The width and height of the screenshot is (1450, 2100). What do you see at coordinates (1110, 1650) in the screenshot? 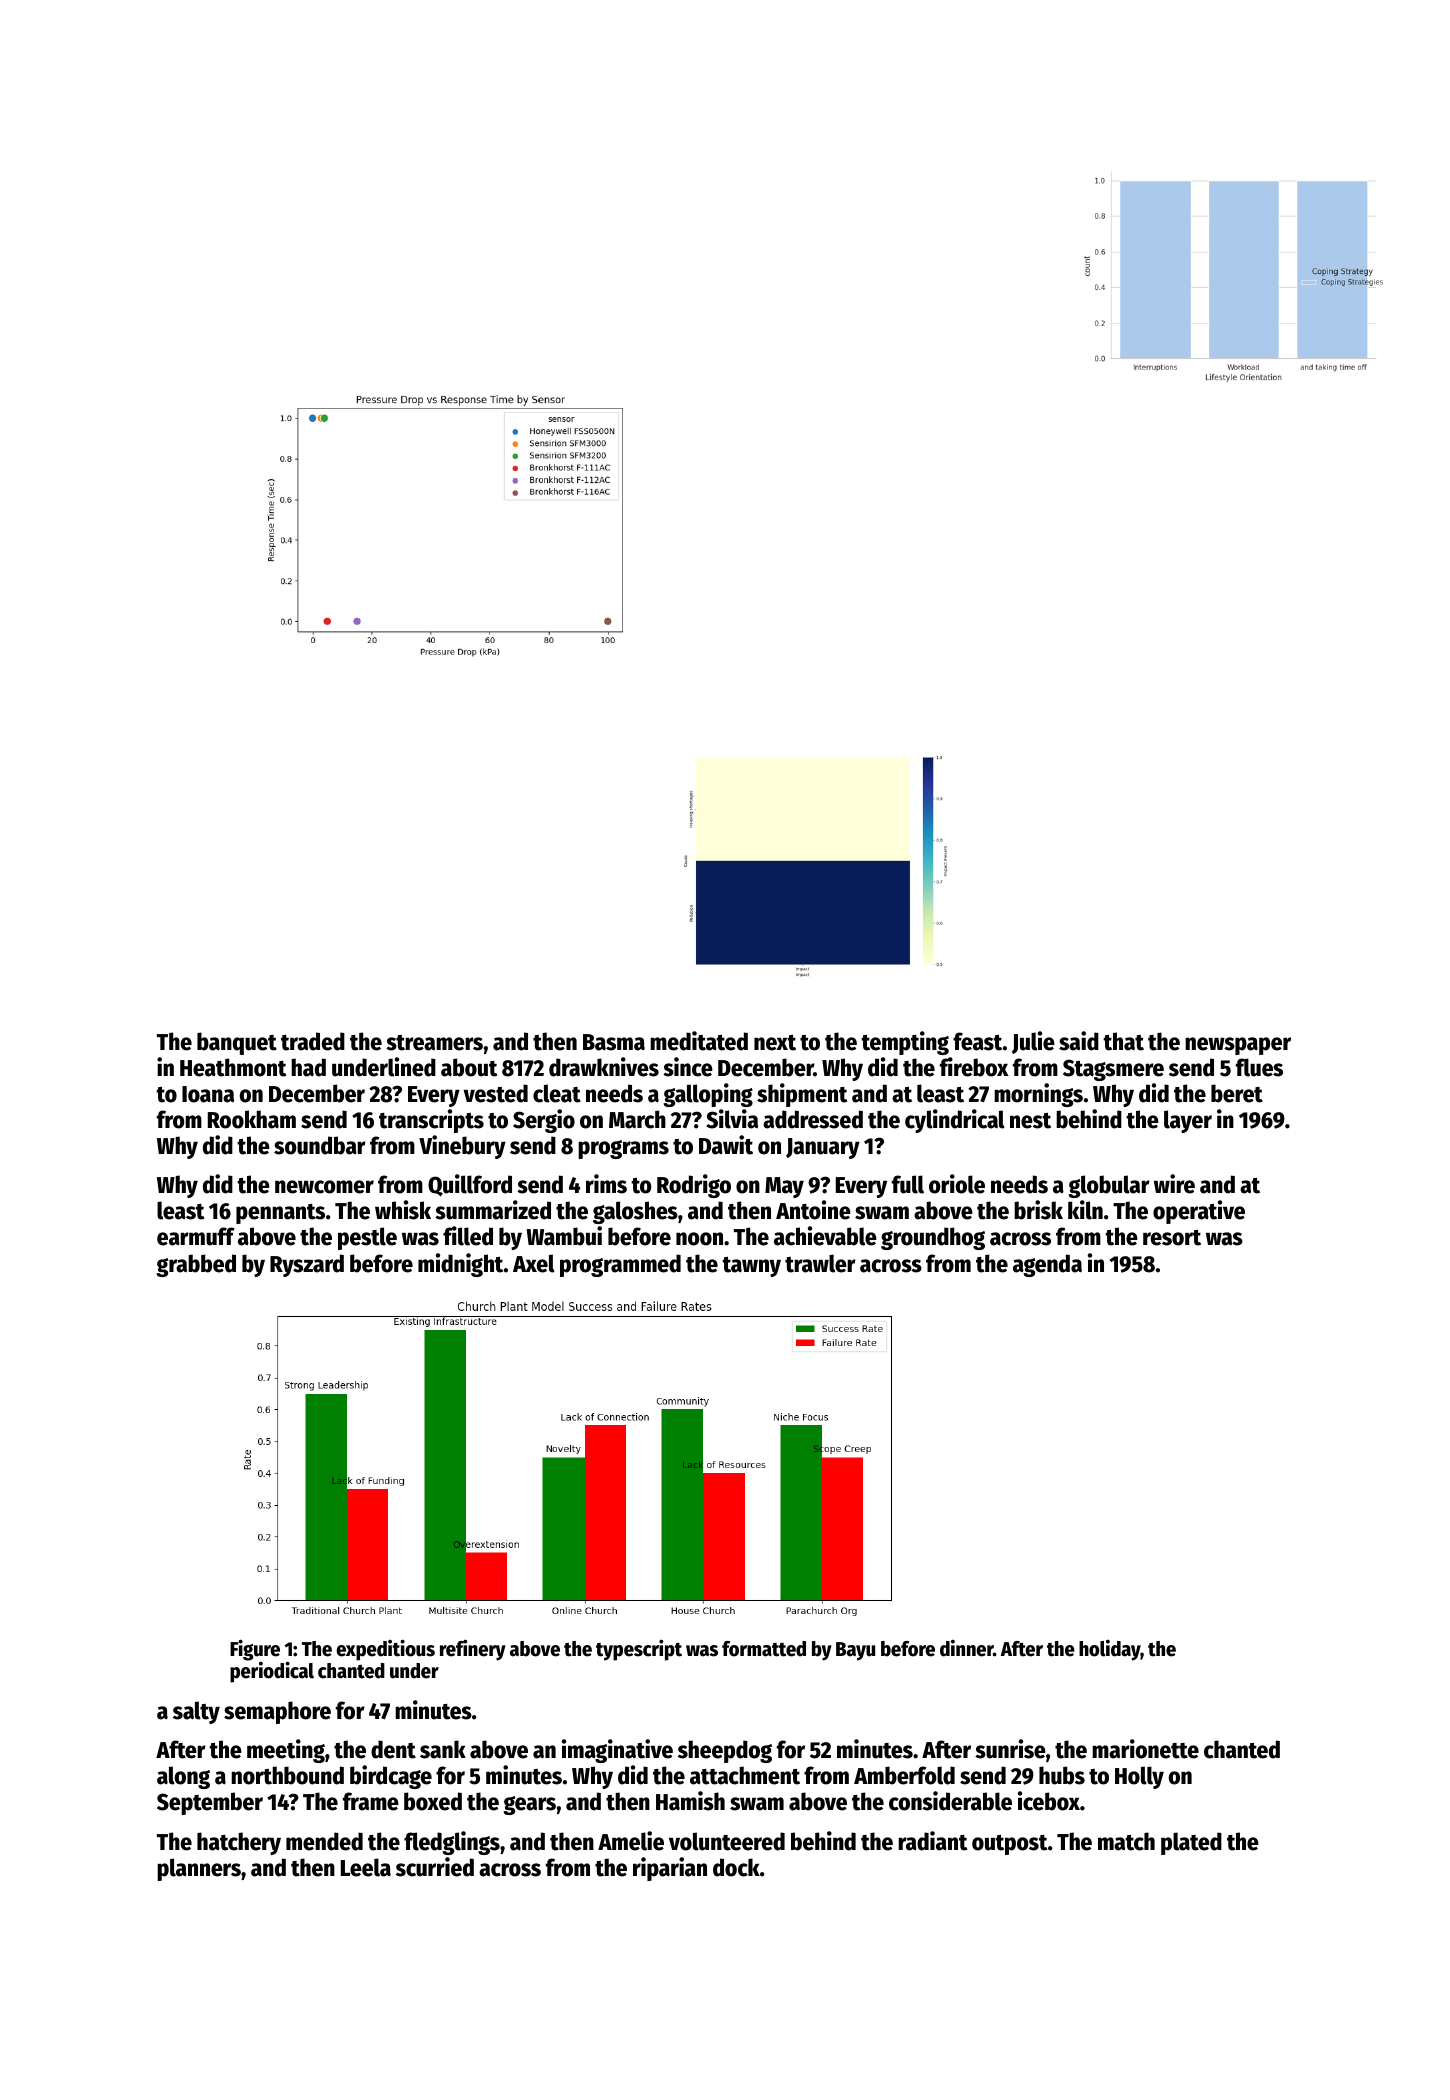
I see `holiday` at bounding box center [1110, 1650].
